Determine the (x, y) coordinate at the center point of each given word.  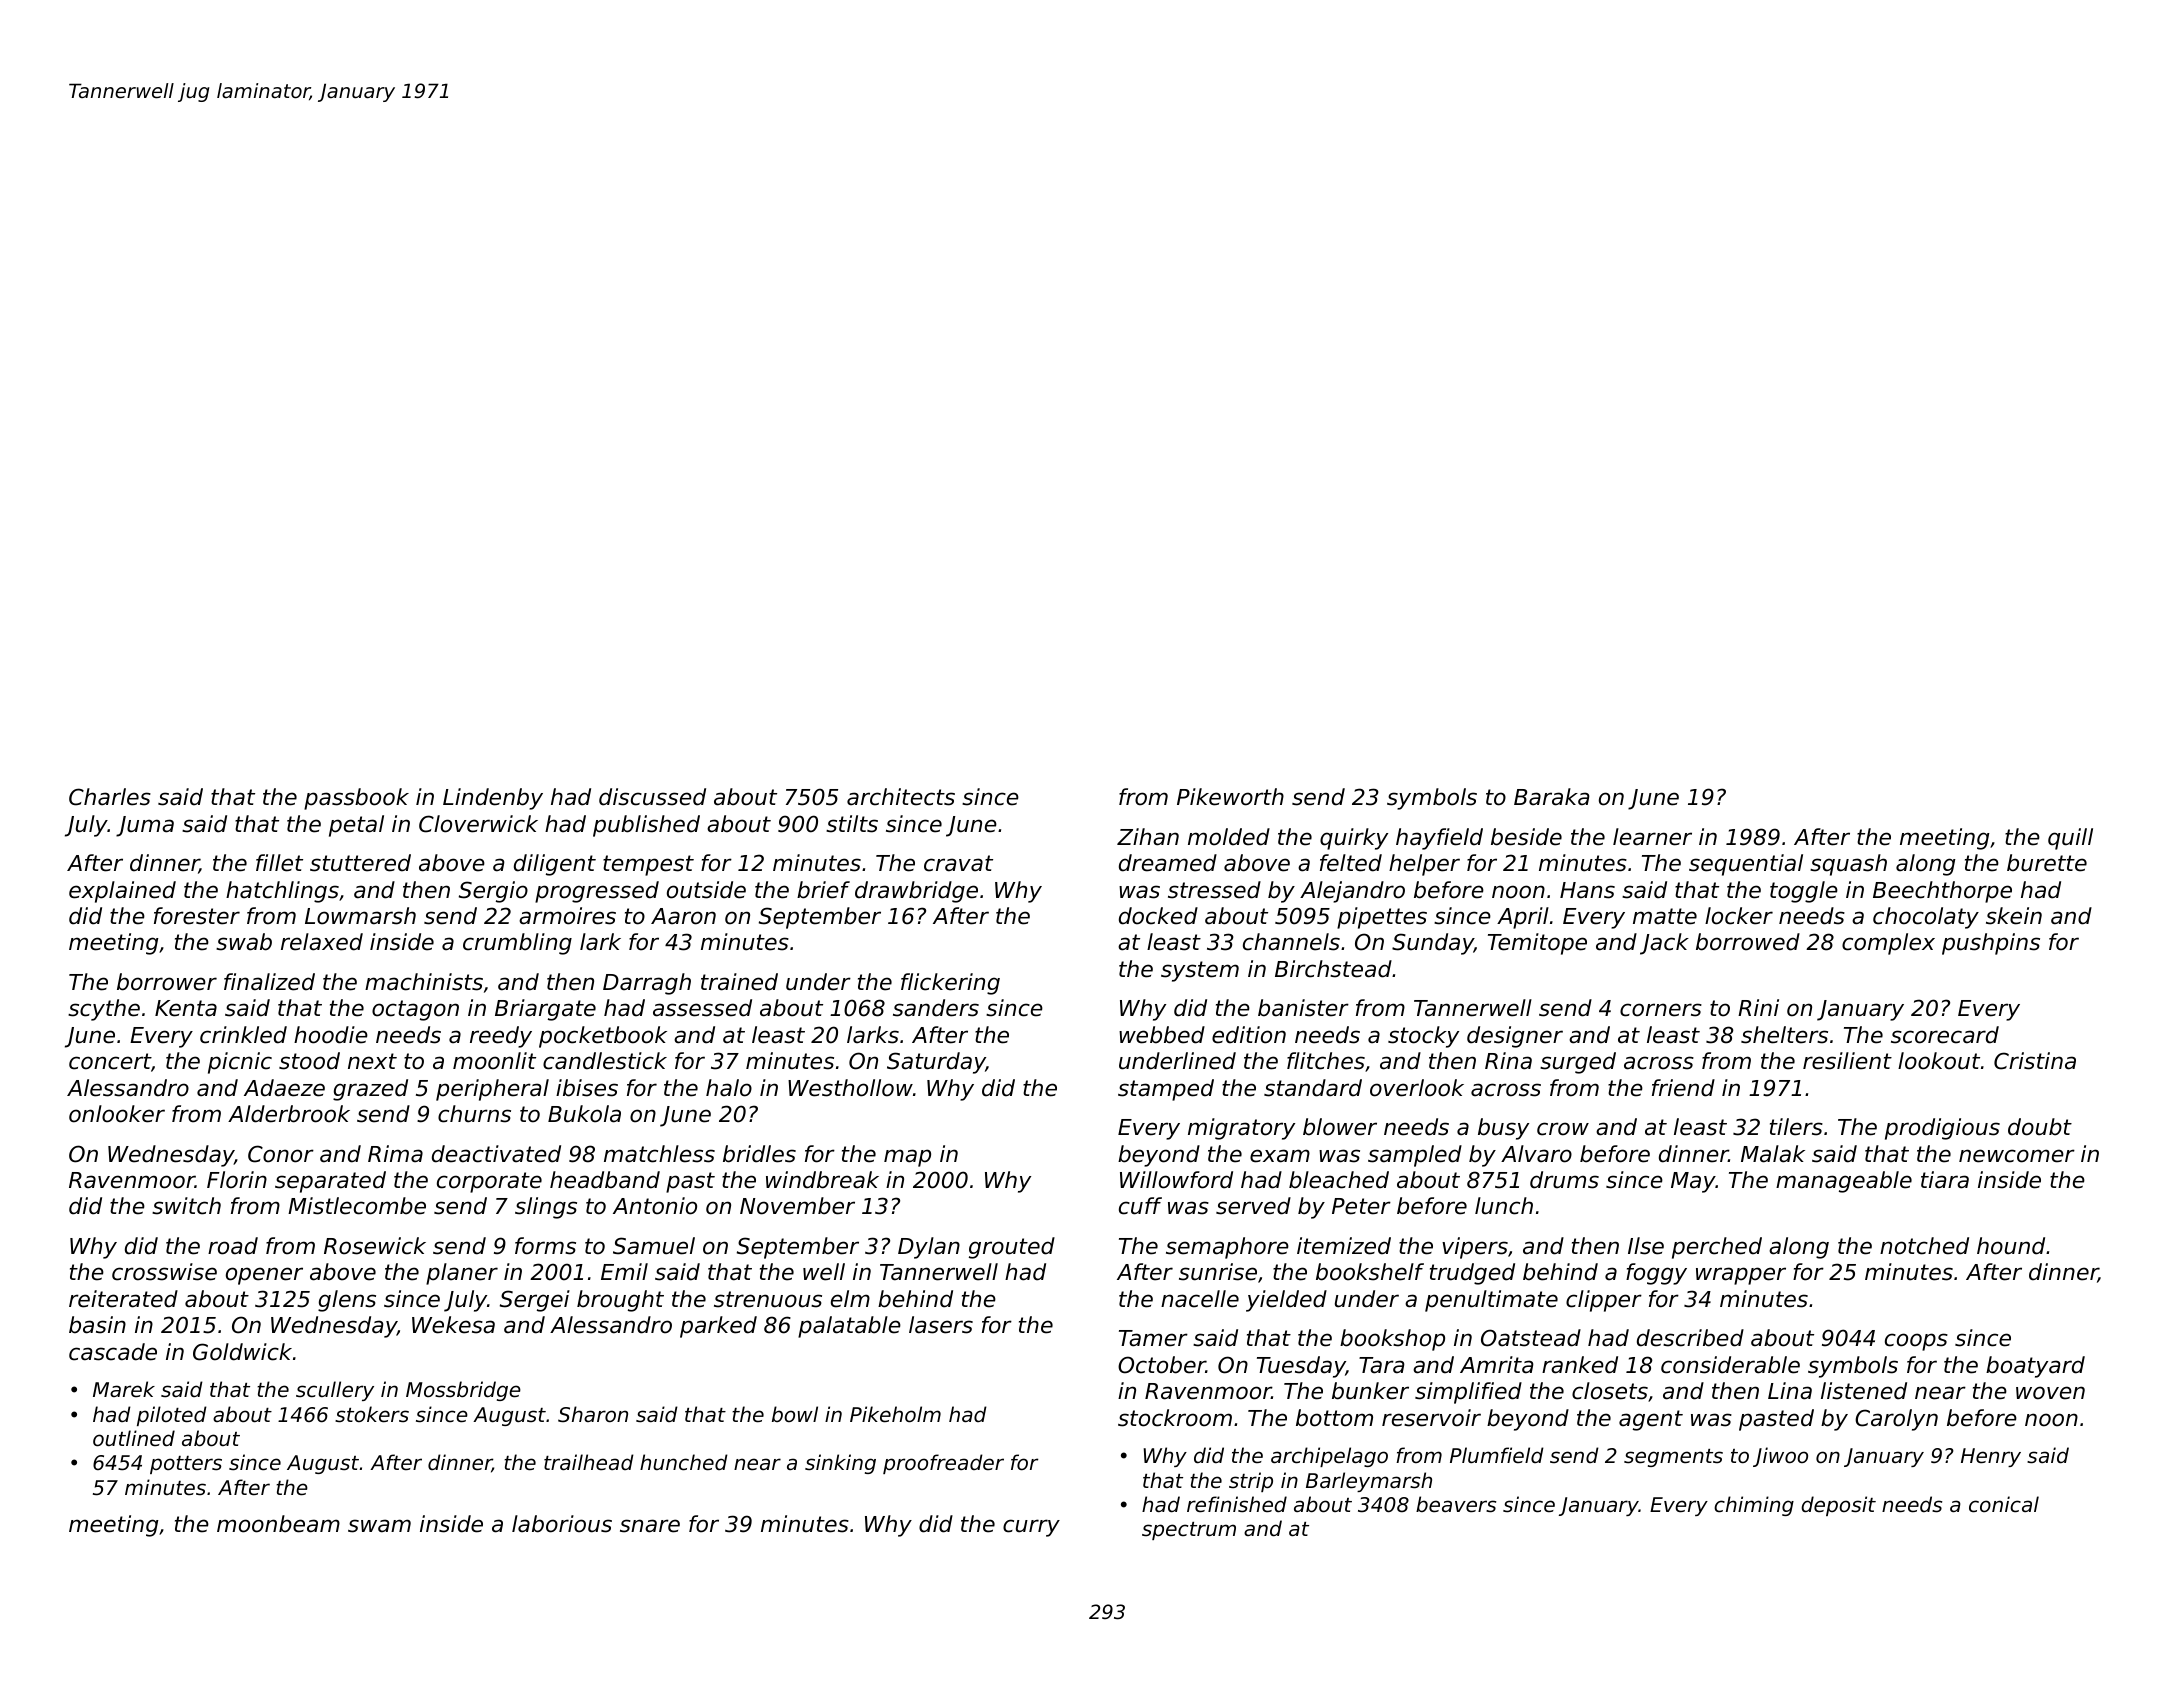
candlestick (605, 1061)
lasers (941, 1325)
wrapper (1741, 1276)
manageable (1844, 1182)
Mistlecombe (357, 1206)
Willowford (1176, 1180)
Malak (1773, 1154)
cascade (113, 1352)
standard (1313, 1088)
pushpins (1991, 944)
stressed (1214, 890)
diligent (555, 865)
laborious (562, 1524)
